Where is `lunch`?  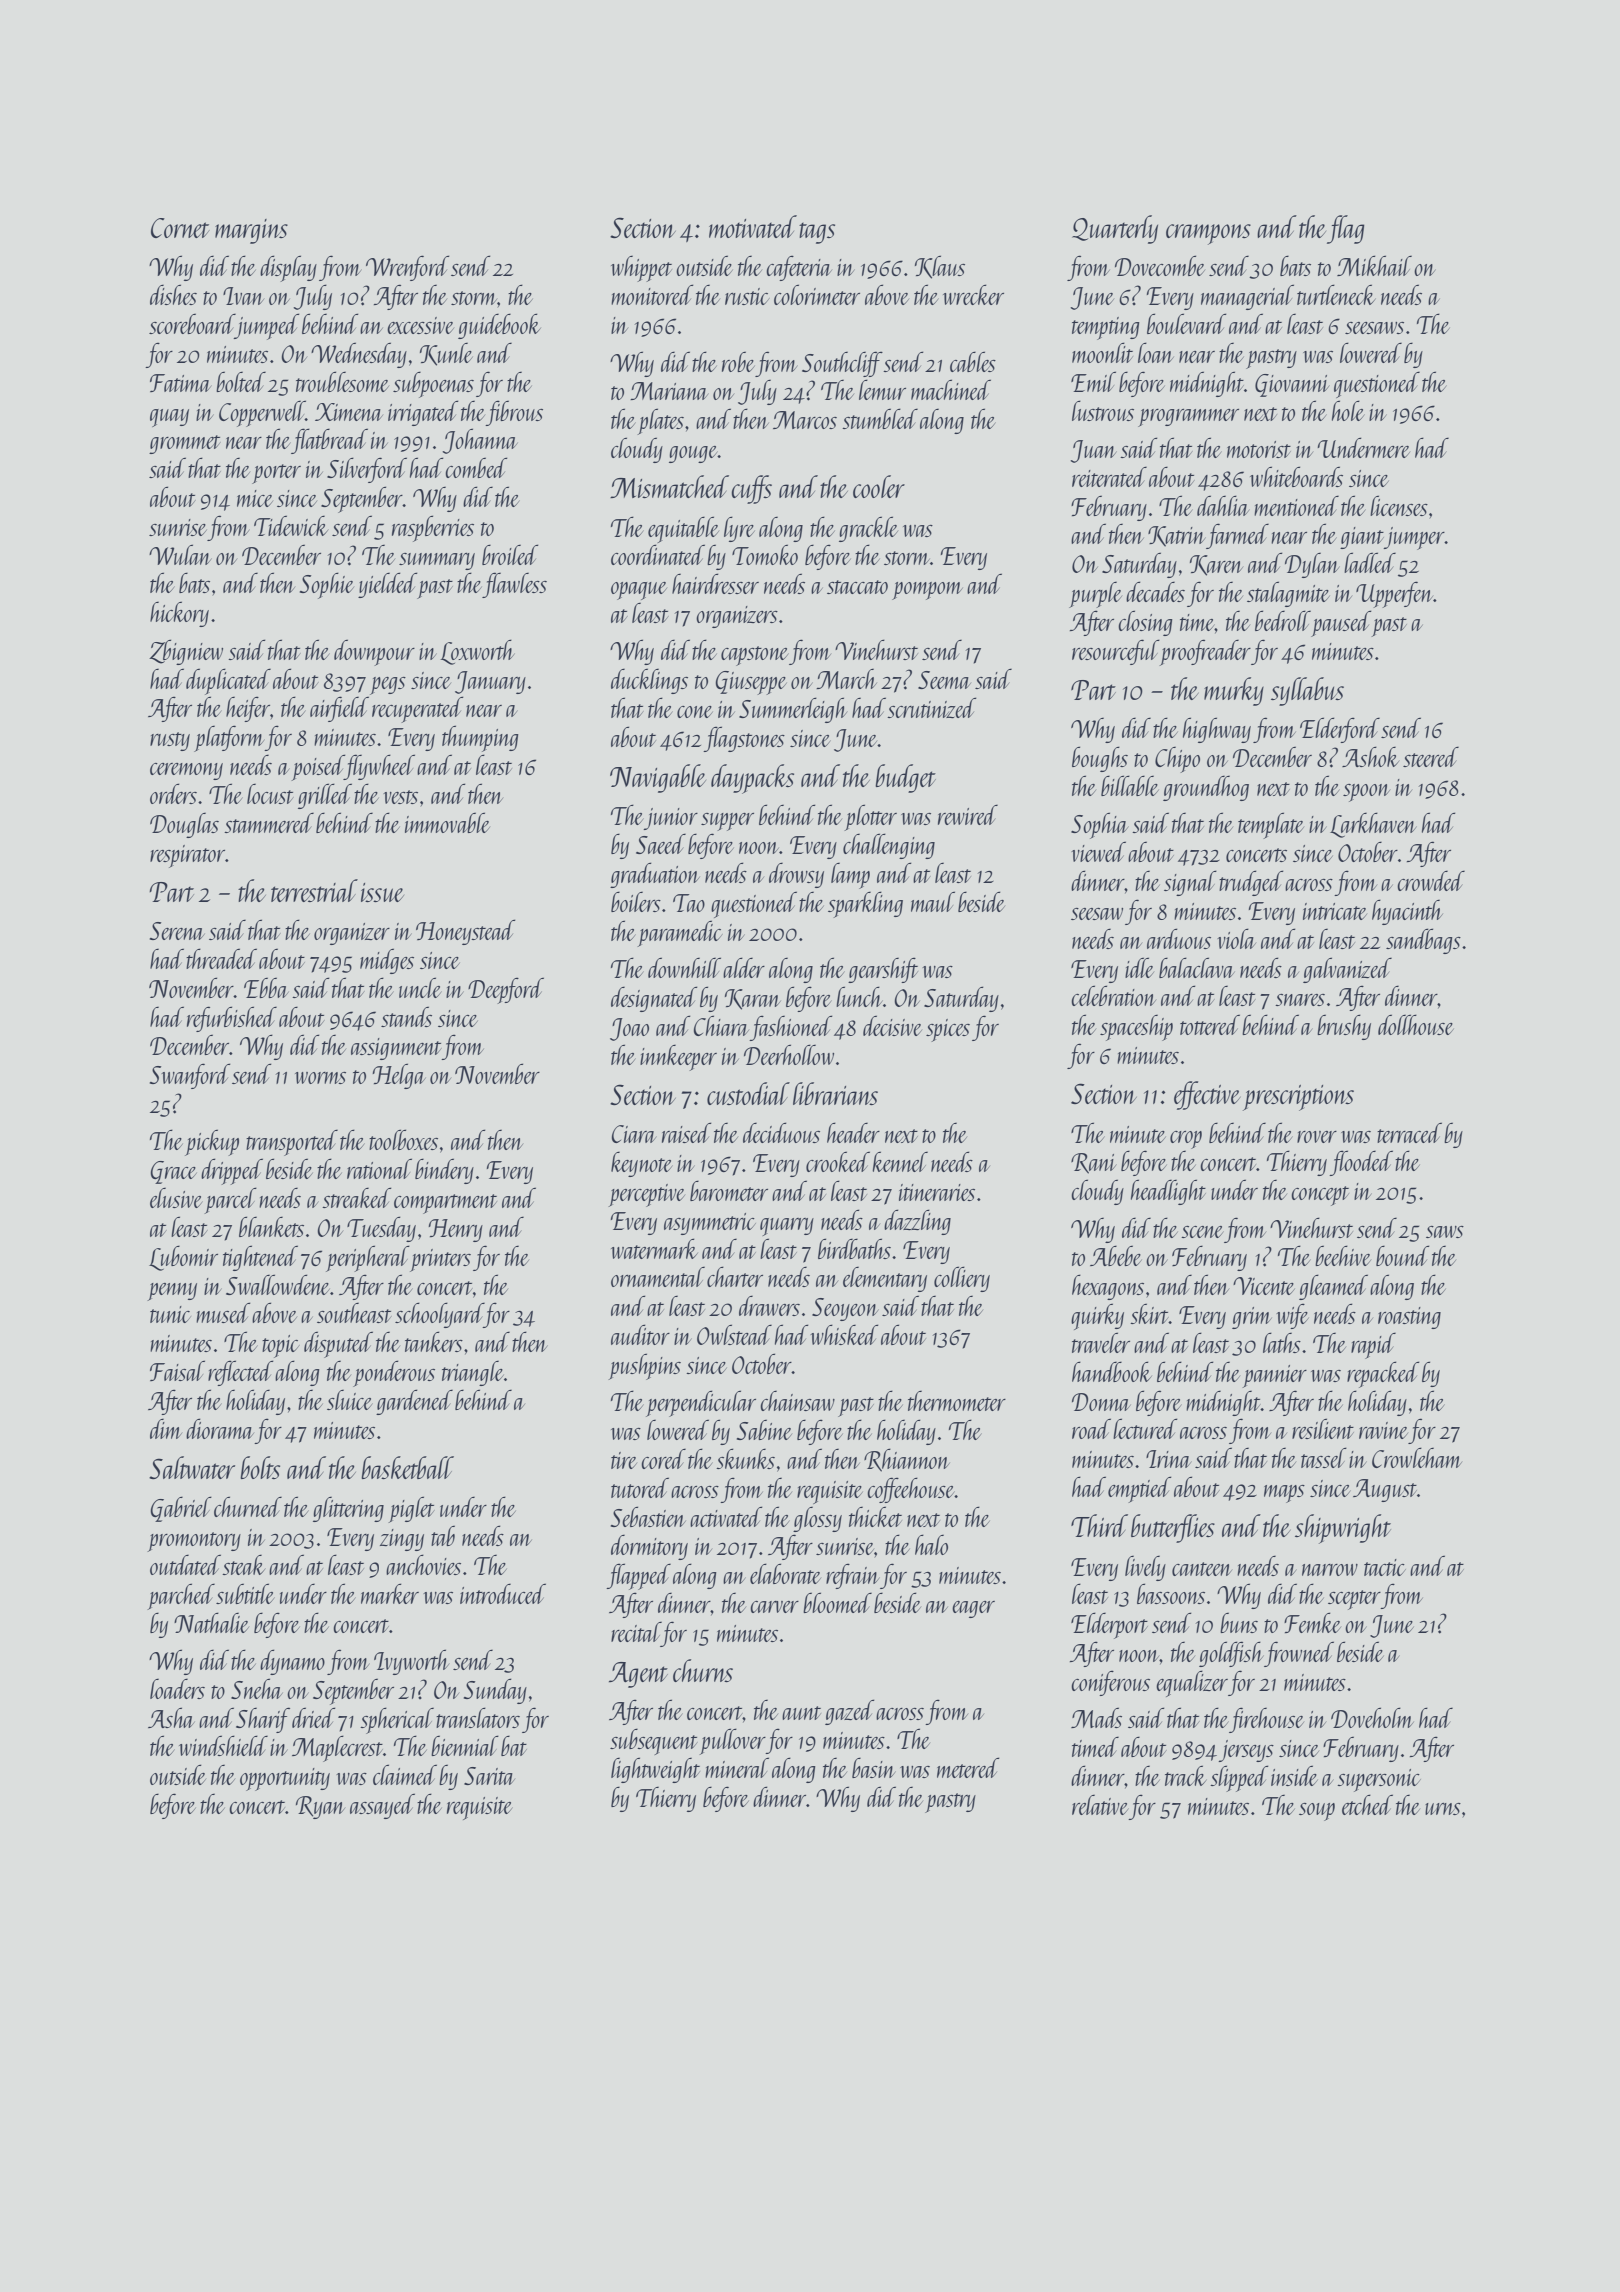
lunch is located at coordinates (859, 996).
